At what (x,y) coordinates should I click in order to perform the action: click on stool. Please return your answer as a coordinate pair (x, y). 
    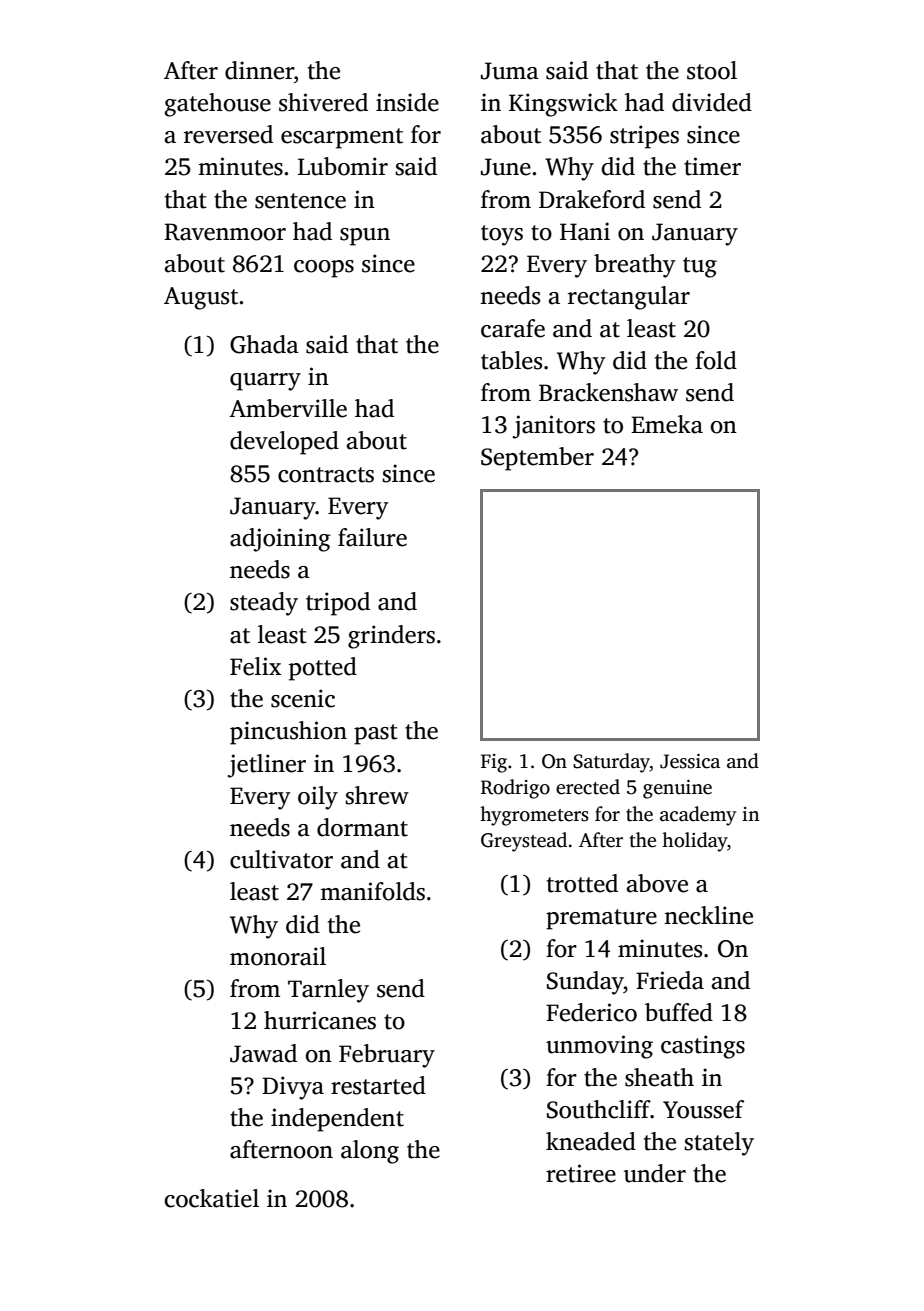
    Looking at the image, I should click on (712, 70).
